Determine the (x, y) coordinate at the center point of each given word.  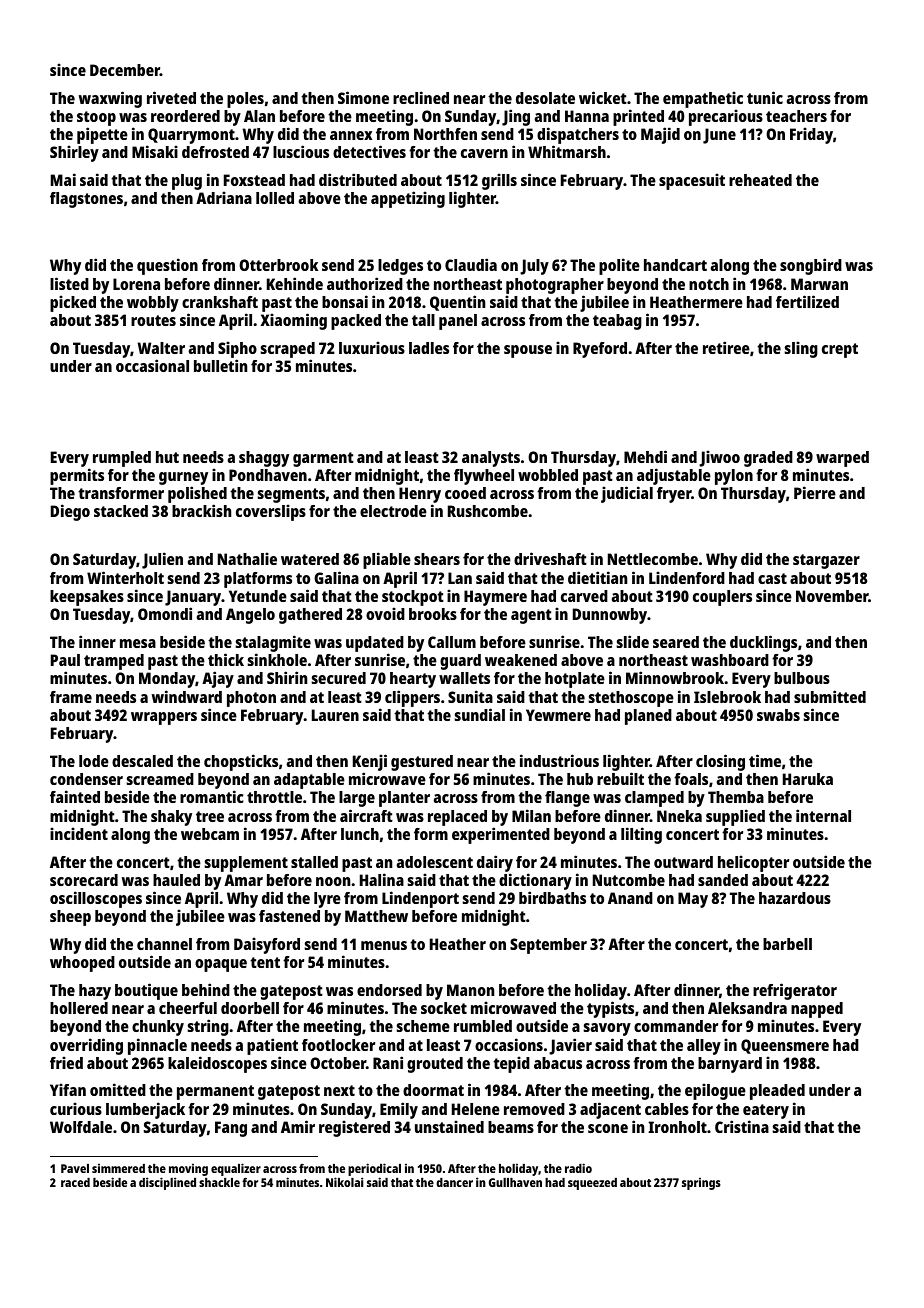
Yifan (68, 1089)
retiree (726, 347)
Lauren (335, 715)
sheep (70, 918)
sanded (723, 880)
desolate (545, 98)
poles (245, 100)
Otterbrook (278, 265)
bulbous (802, 678)
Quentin (457, 303)
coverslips (271, 513)
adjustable (674, 476)
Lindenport (420, 899)
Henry (420, 496)
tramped (114, 662)
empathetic (703, 99)
